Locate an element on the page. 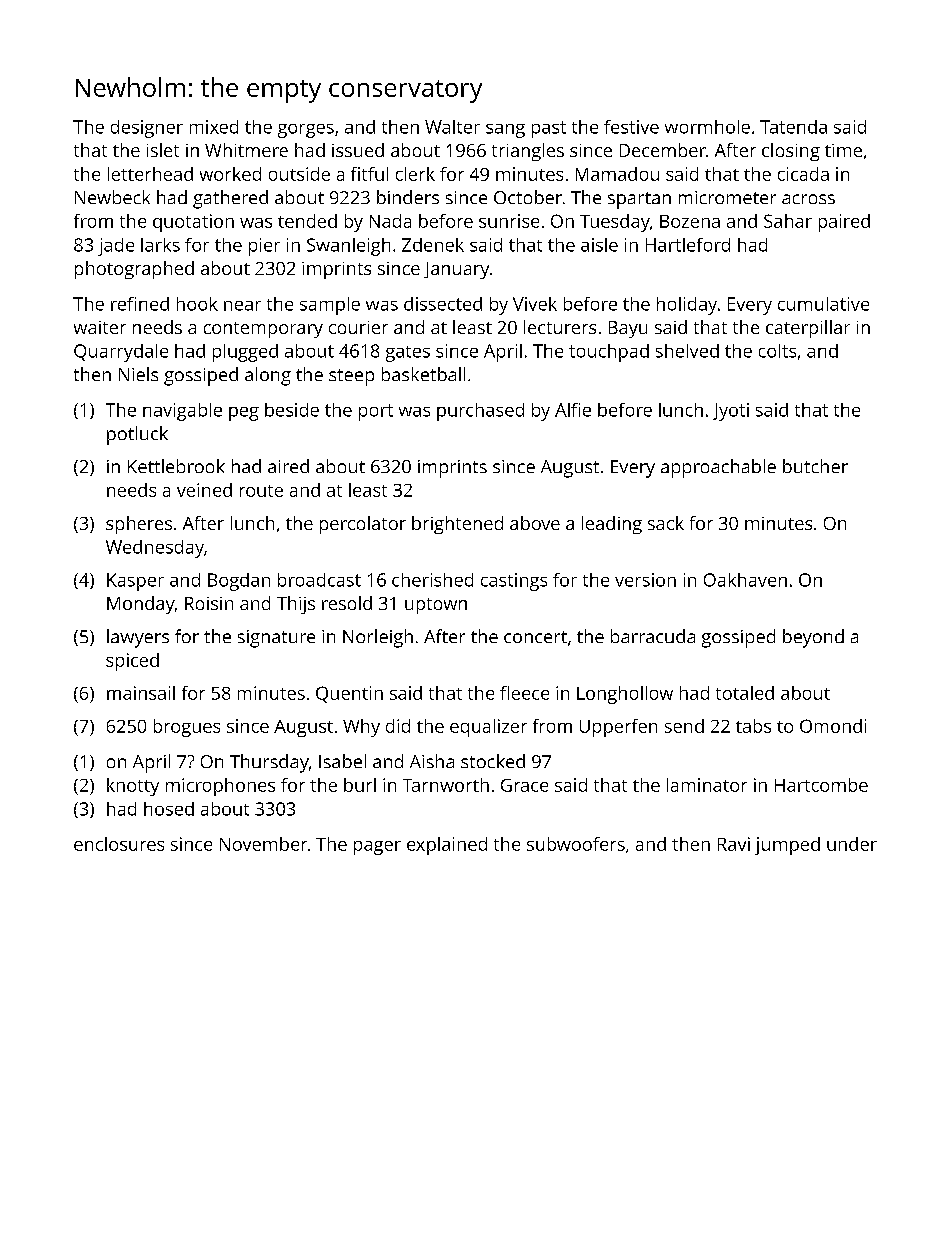 The image size is (952, 1233). purchased is located at coordinates (480, 412).
